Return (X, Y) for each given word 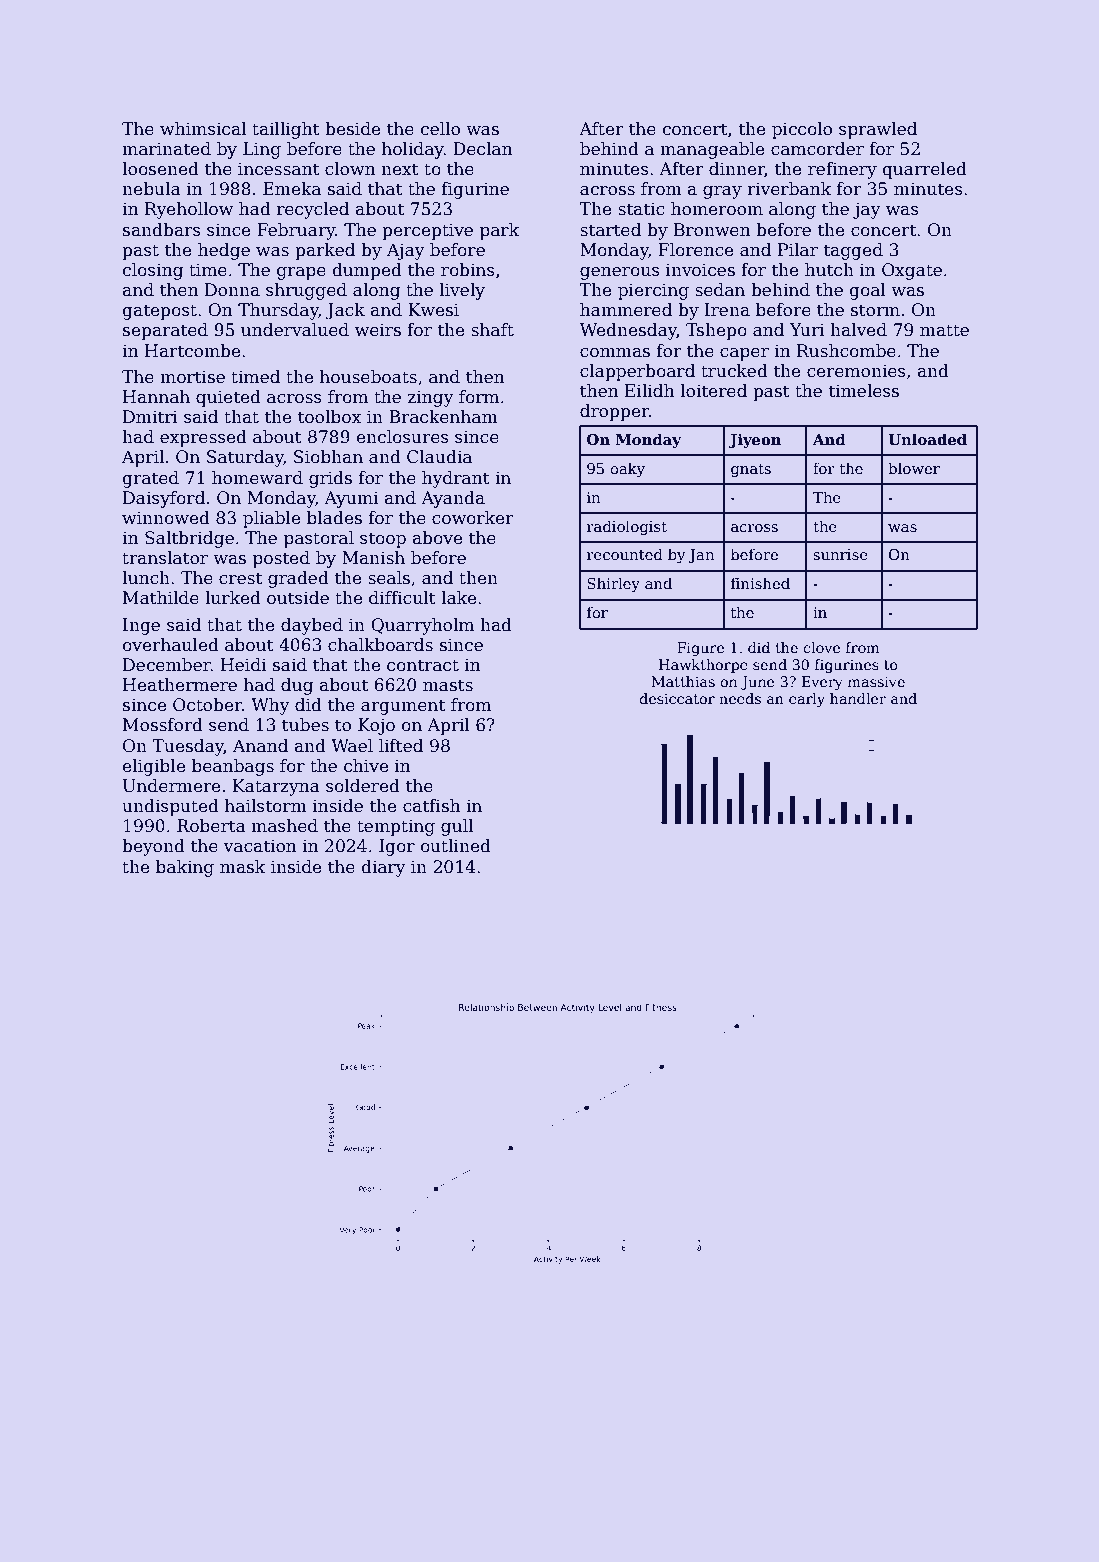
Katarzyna (276, 787)
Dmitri (150, 417)
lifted (401, 746)
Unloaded (927, 439)
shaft (492, 330)
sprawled (878, 130)
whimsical (203, 129)
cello (440, 129)
